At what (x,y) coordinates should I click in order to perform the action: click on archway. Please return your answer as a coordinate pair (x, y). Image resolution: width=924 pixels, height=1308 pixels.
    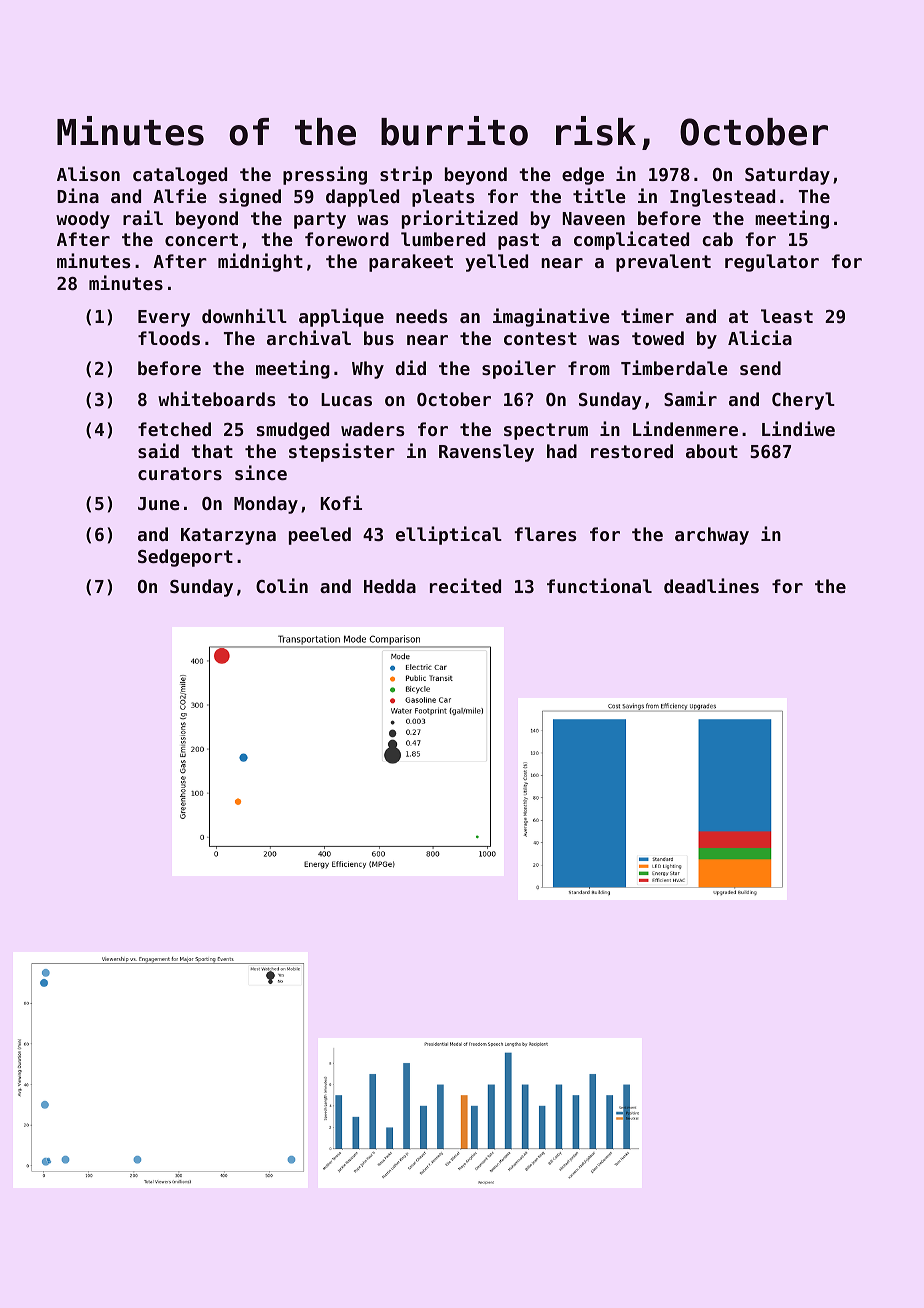
    Looking at the image, I should click on (712, 536).
